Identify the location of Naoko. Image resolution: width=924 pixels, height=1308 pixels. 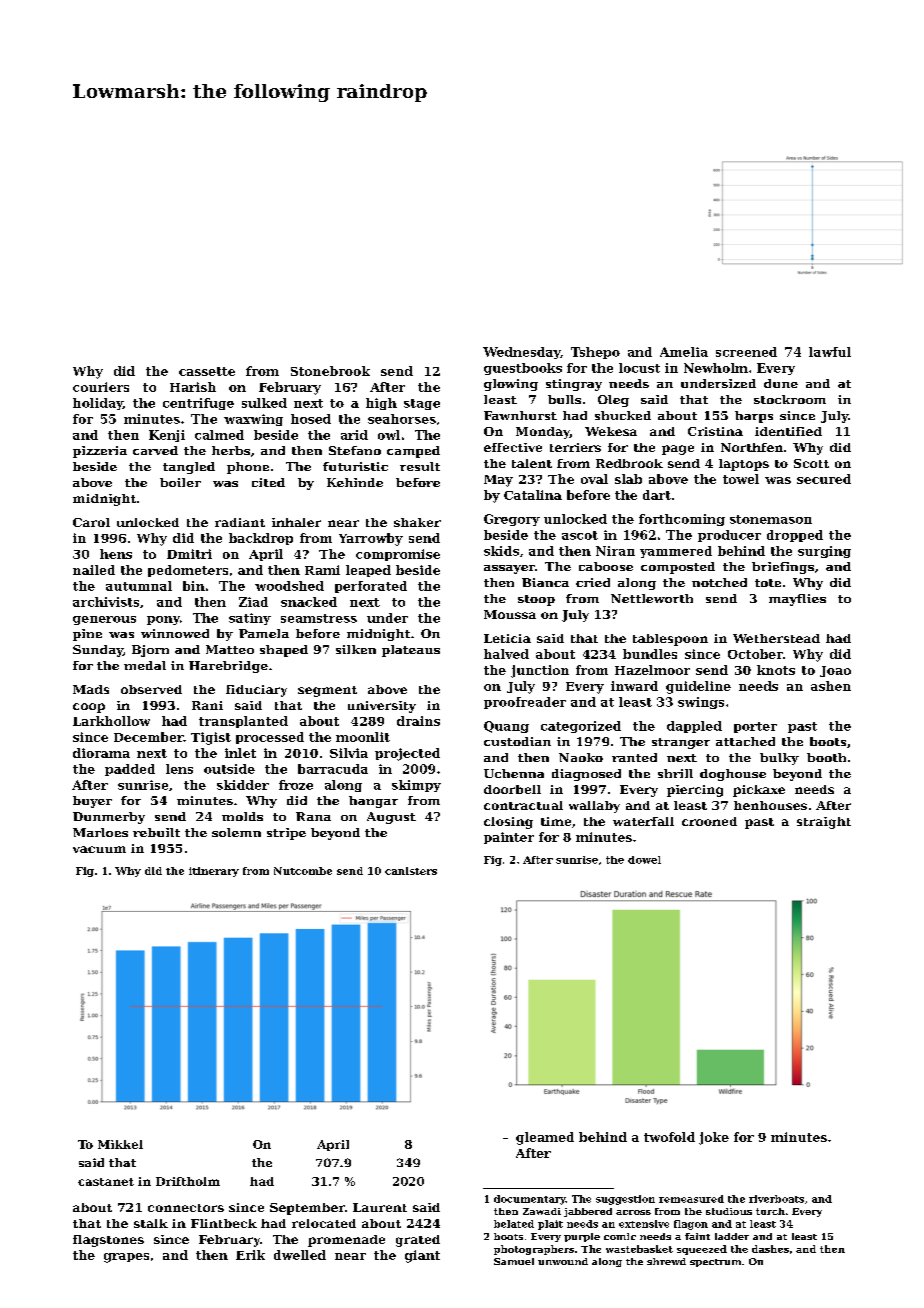
(581, 757).
